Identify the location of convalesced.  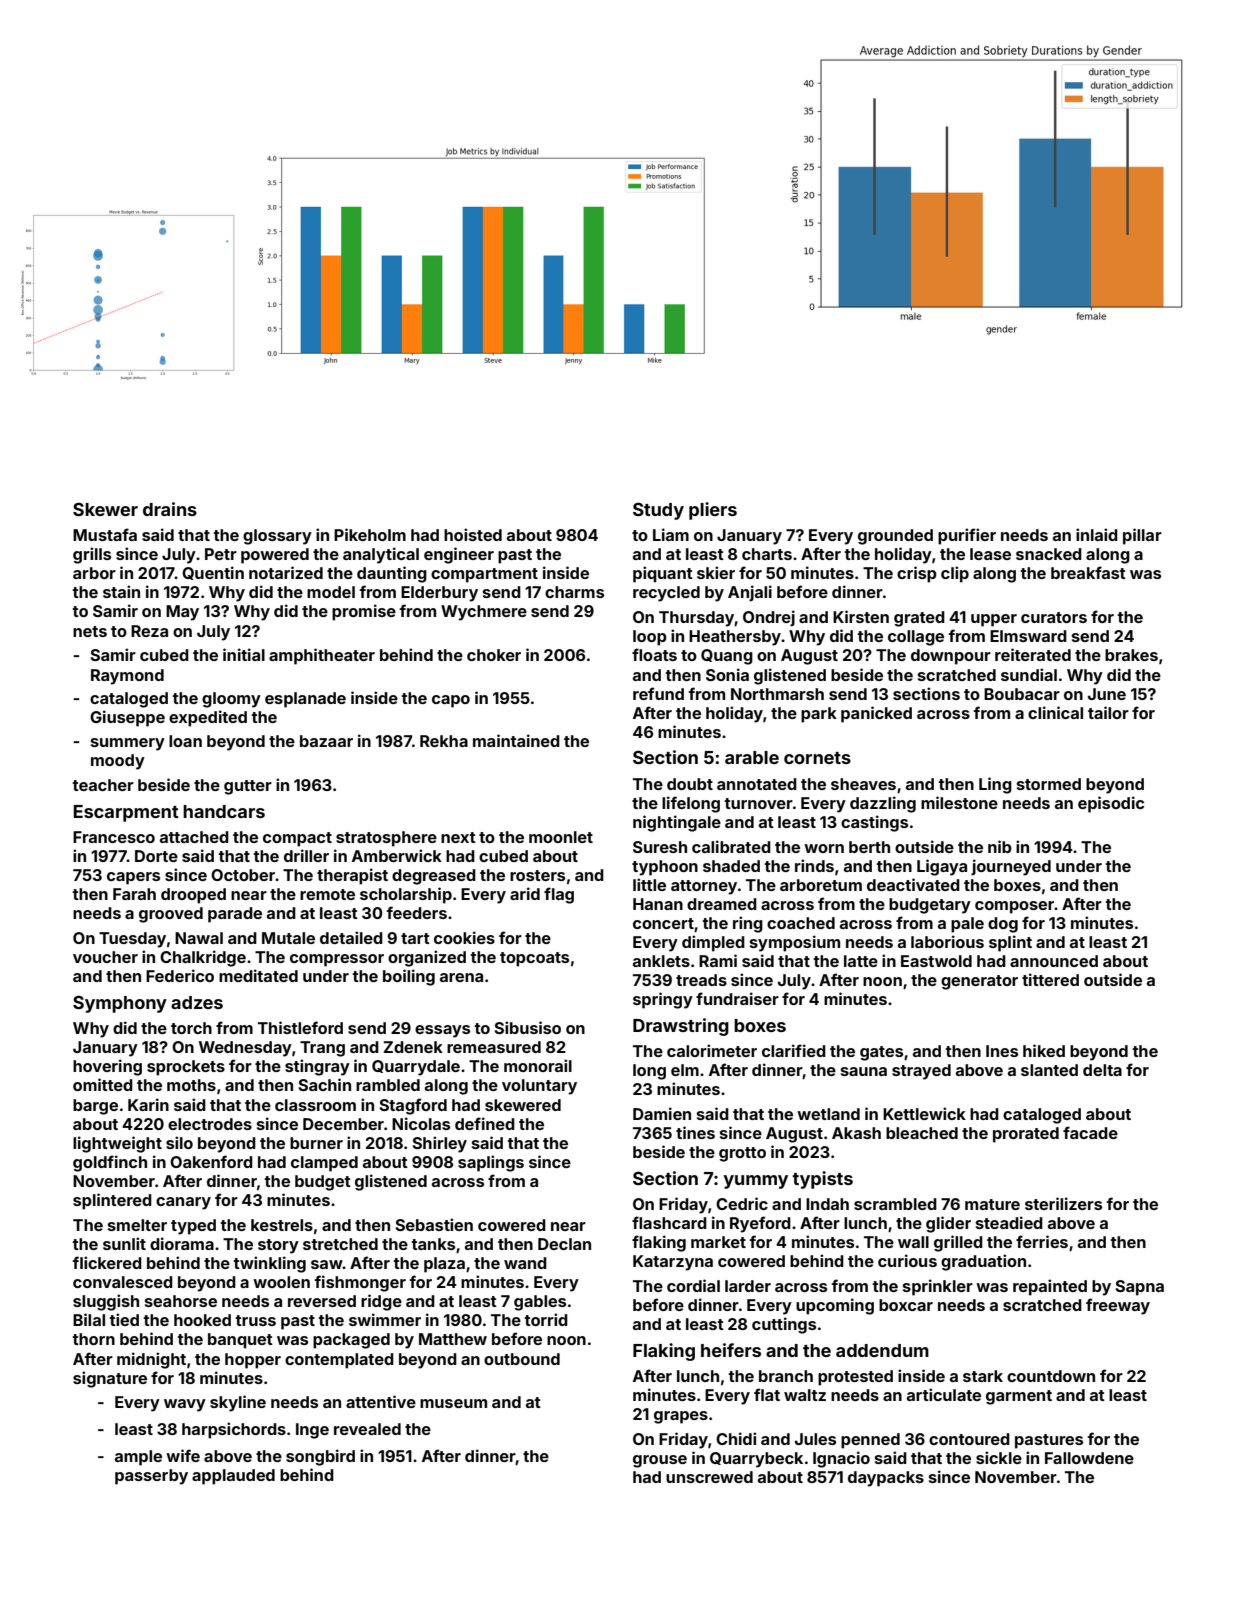
(123, 1282).
